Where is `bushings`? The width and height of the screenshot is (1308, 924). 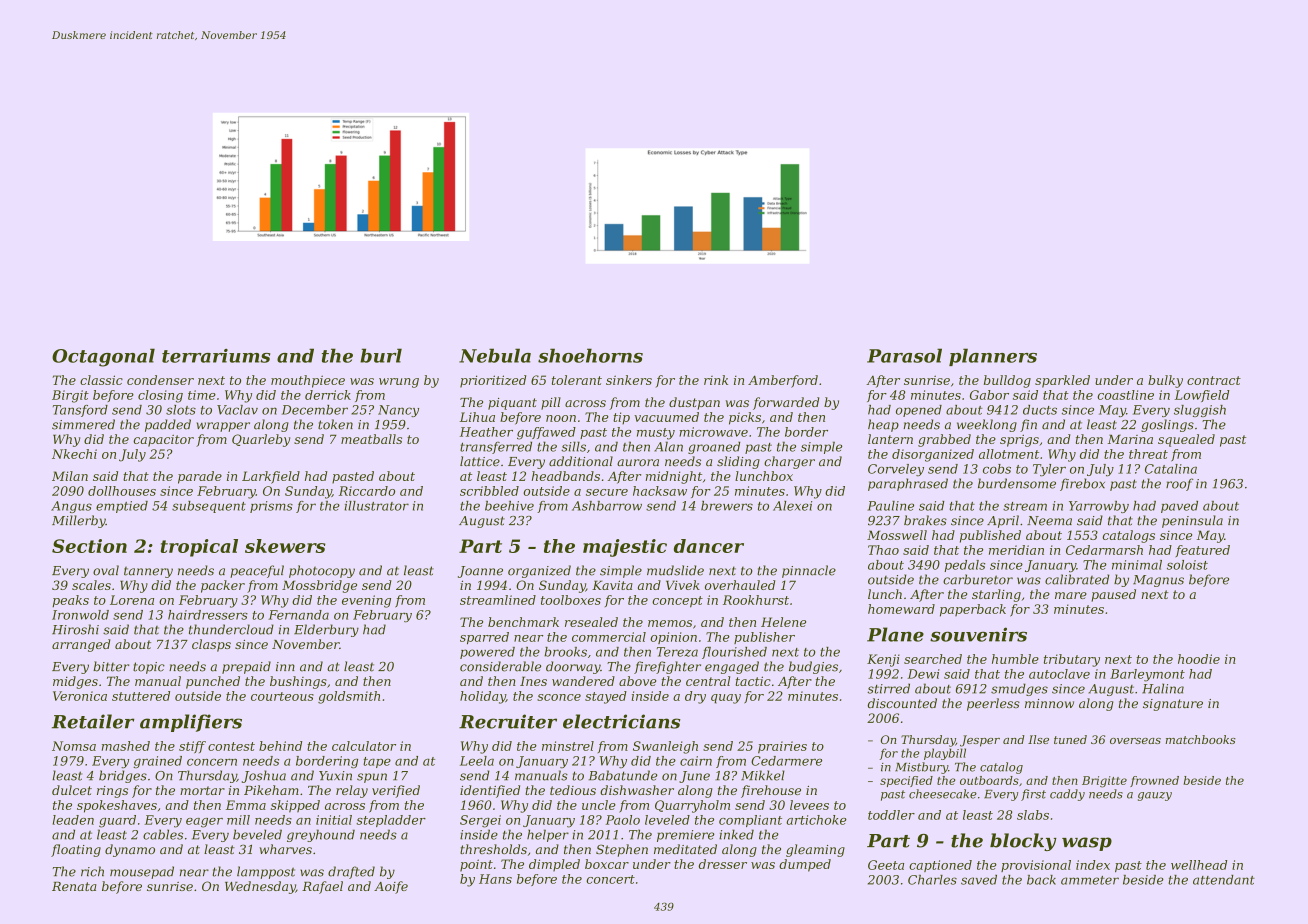
bushings is located at coordinates (298, 682).
